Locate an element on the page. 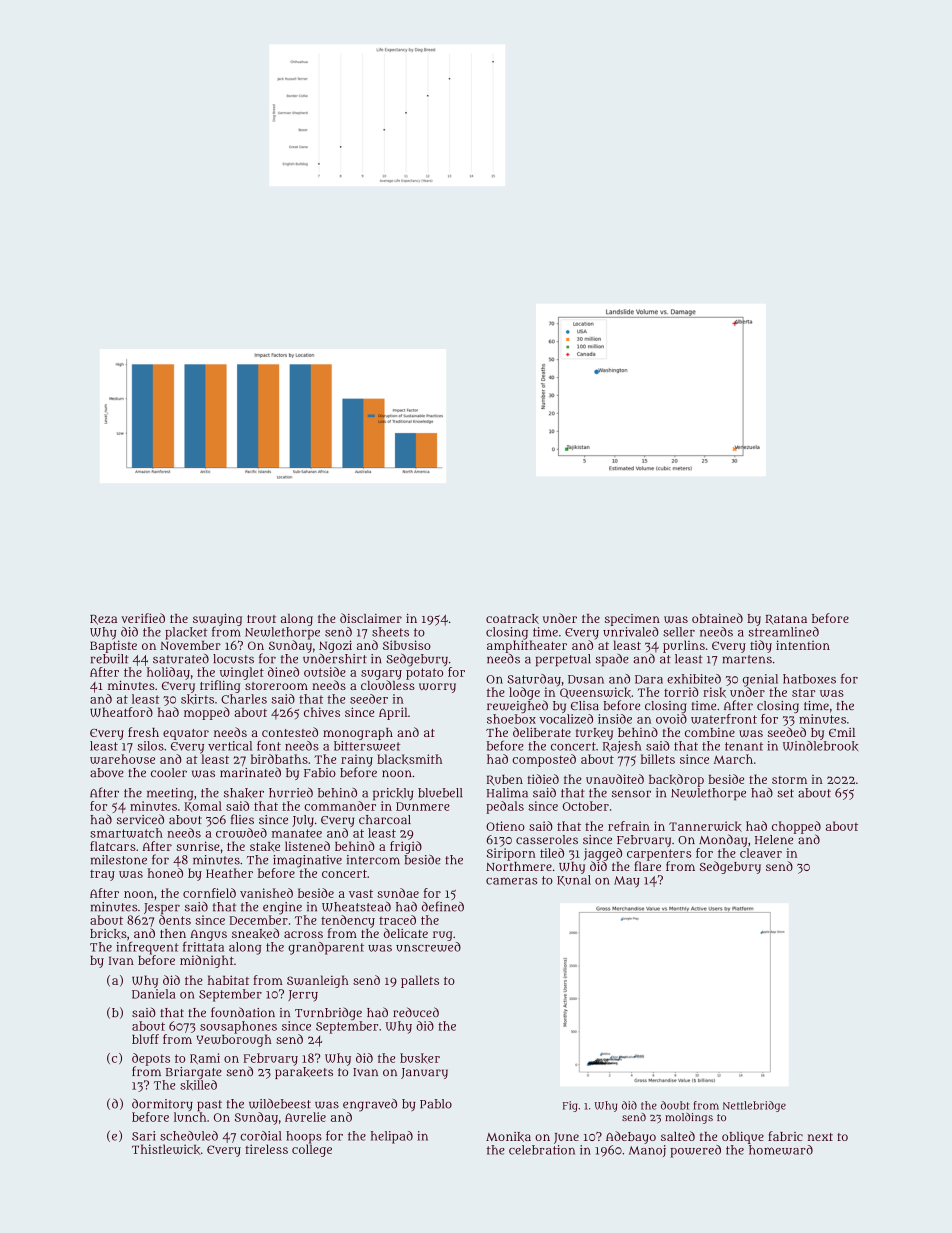 The image size is (952, 1233). college is located at coordinates (312, 1150).
